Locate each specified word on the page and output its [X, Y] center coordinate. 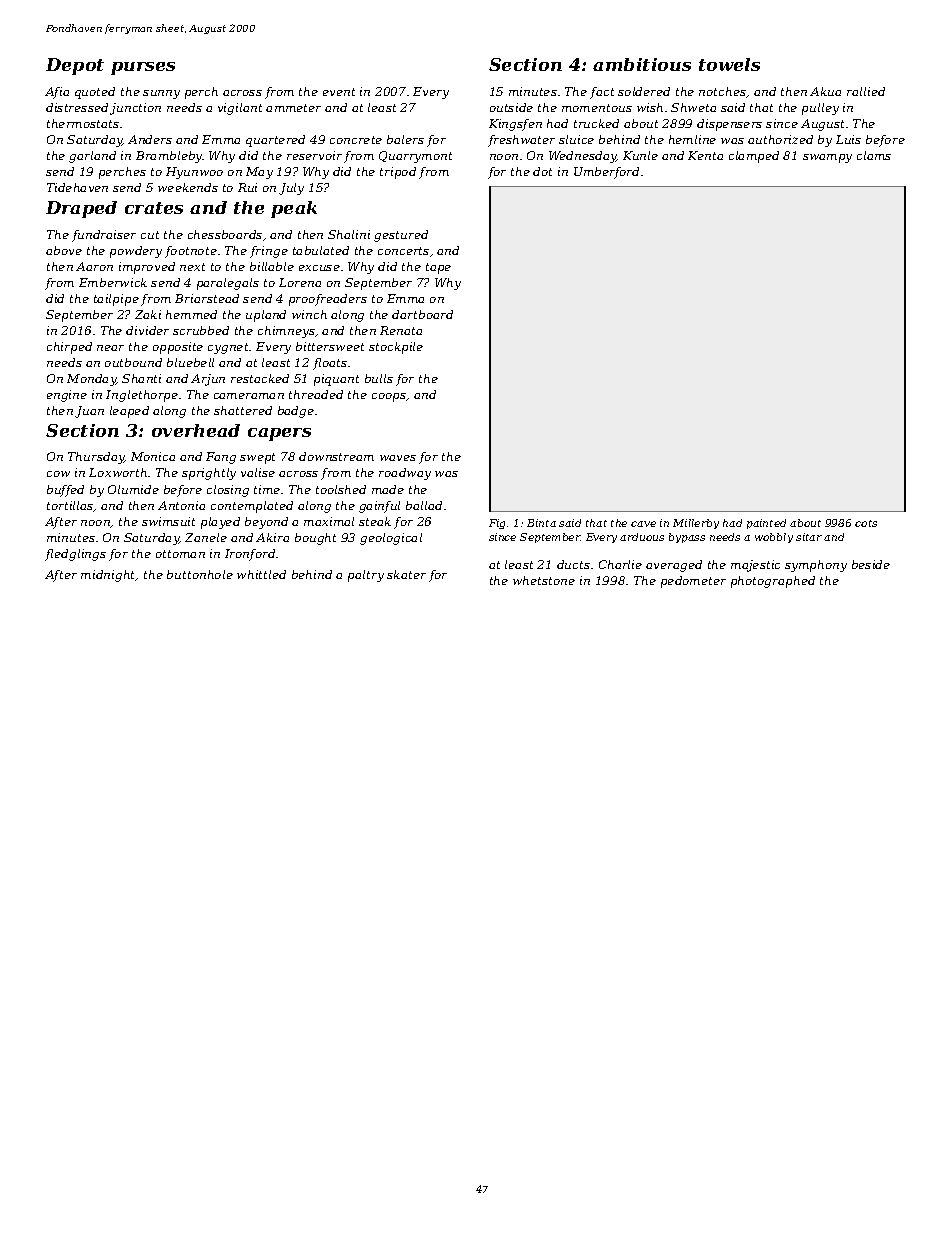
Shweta [693, 107]
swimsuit [168, 521]
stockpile [396, 348]
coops [389, 397]
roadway [405, 474]
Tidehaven [77, 187]
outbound [133, 362]
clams [874, 155]
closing [228, 491]
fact [602, 93]
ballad [424, 505]
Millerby [696, 524]
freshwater [521, 141]
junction [135, 109]
